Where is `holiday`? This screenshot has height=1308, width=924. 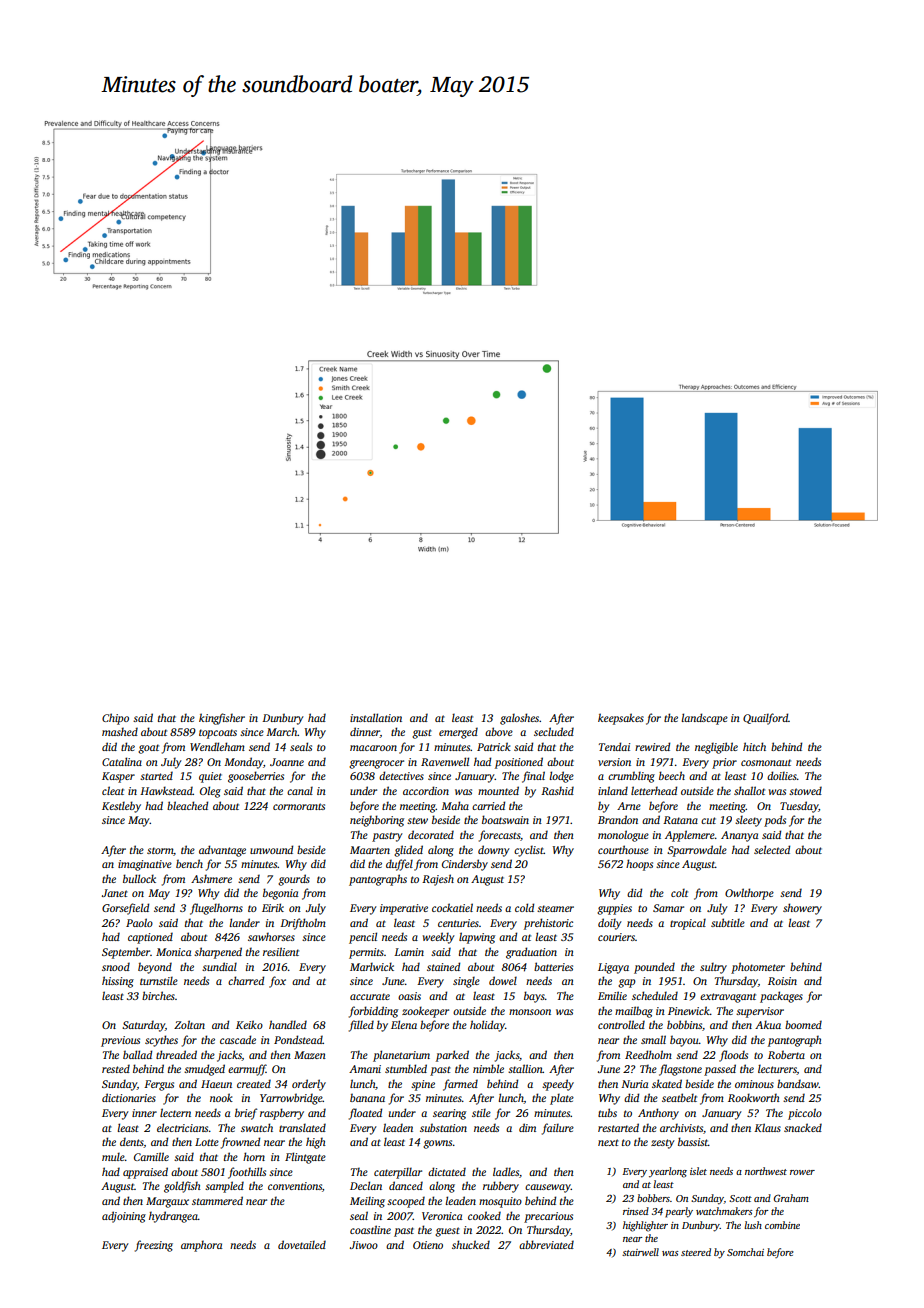
holiday is located at coordinates (487, 1026).
